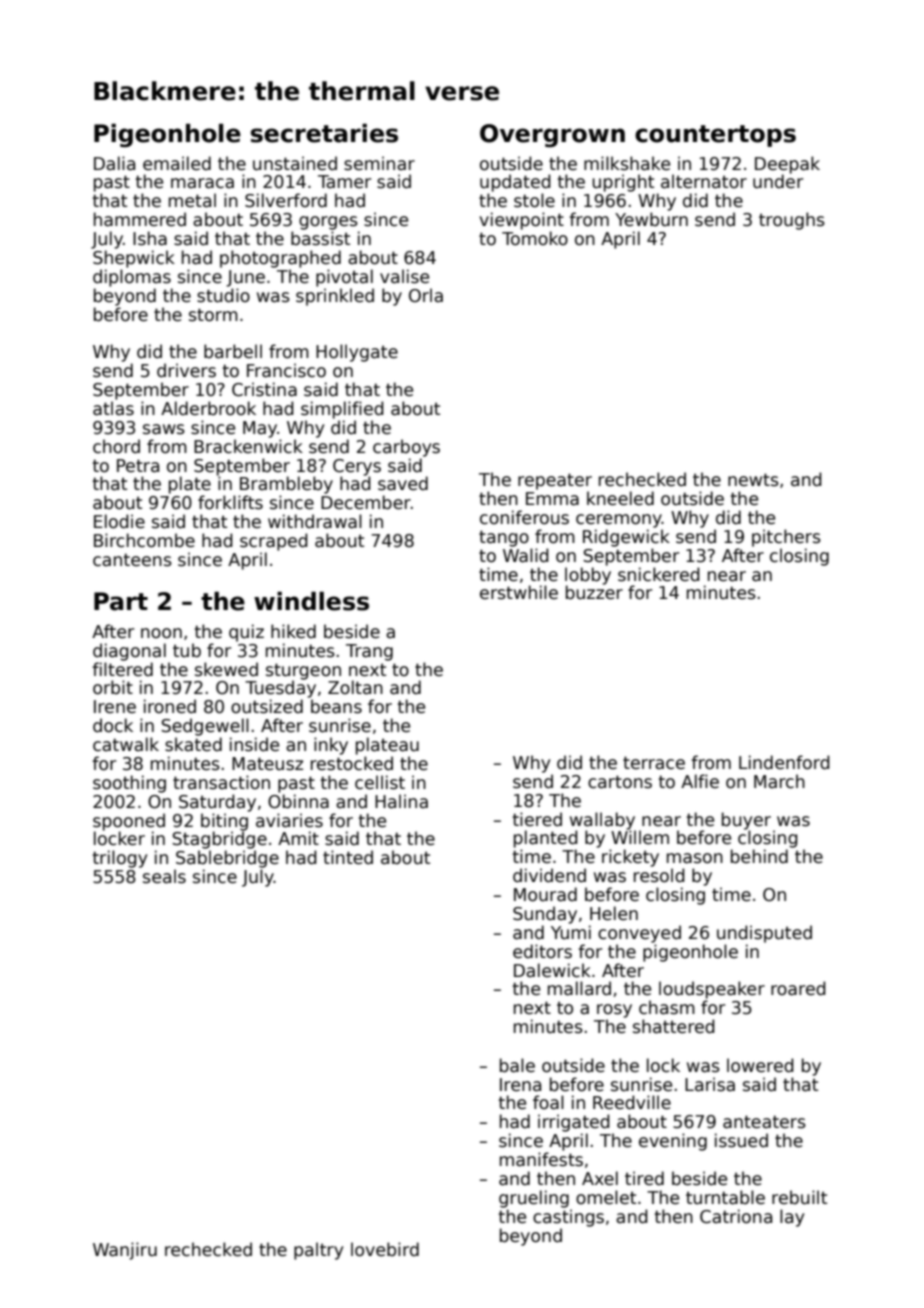 The image size is (924, 1308). What do you see at coordinates (786, 538) in the image?
I see `pitchers` at bounding box center [786, 538].
